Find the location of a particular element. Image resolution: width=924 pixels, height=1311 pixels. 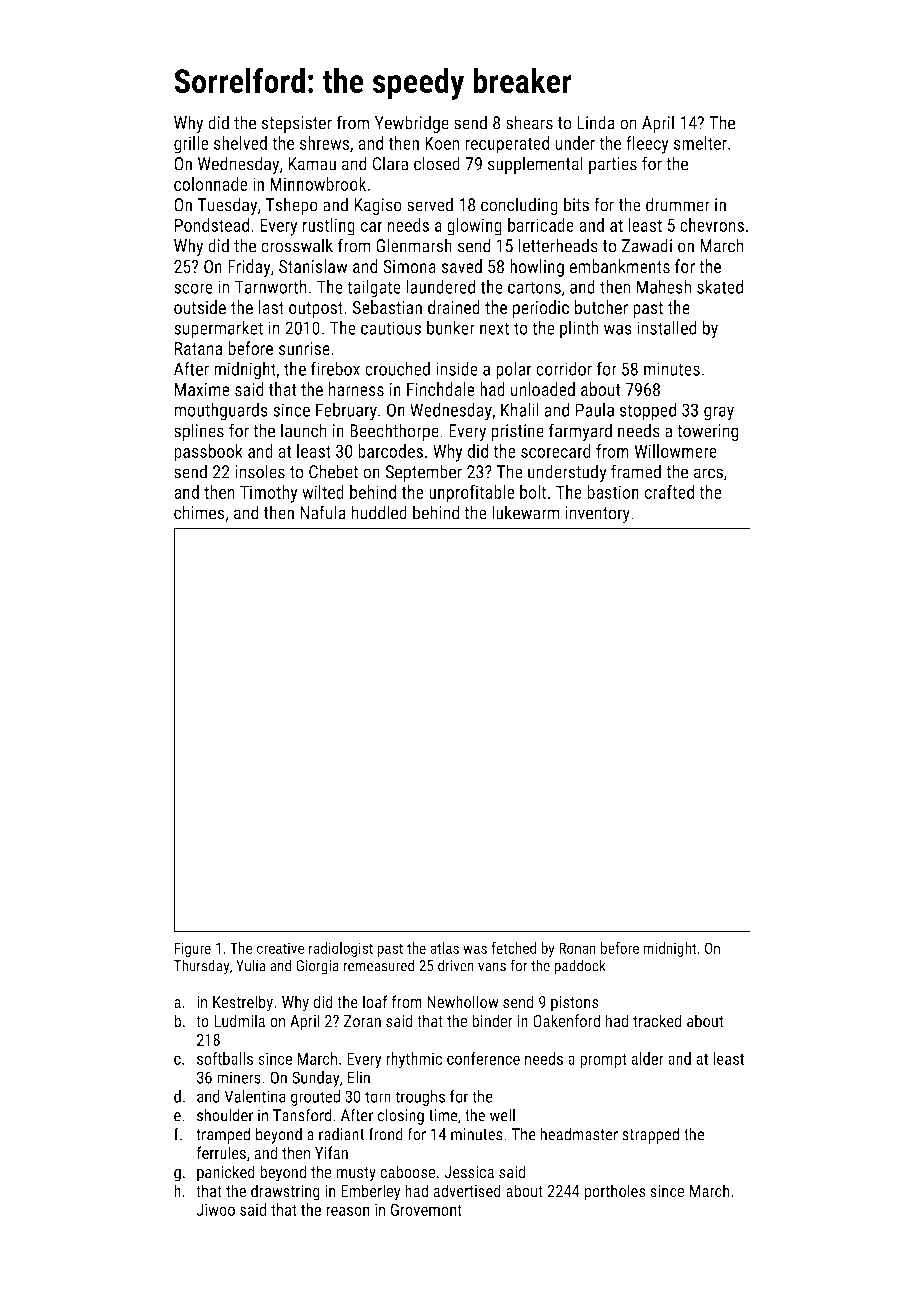

crouched is located at coordinates (397, 368).
